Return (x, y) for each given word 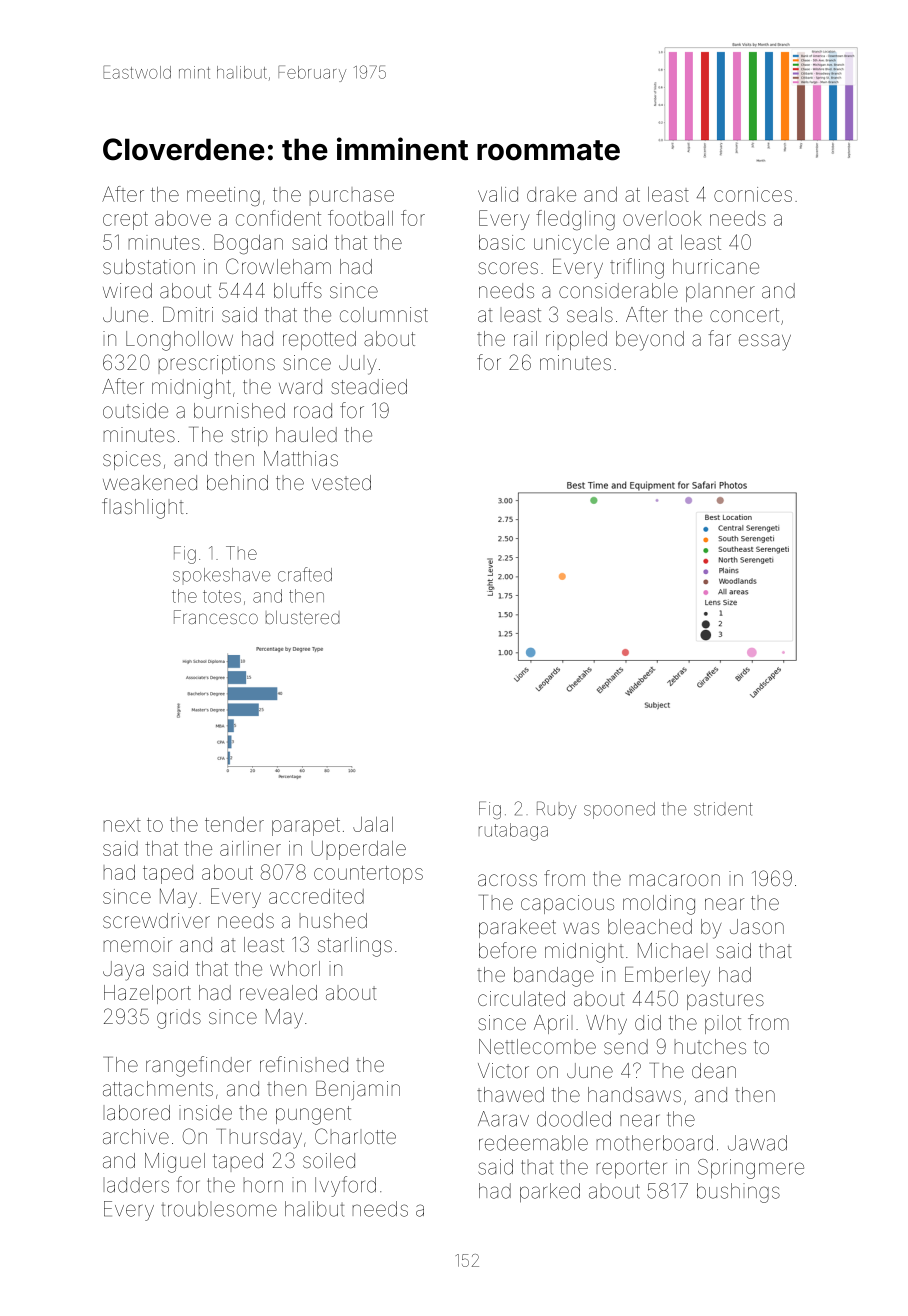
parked (550, 1192)
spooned (619, 810)
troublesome (219, 1210)
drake (551, 194)
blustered (303, 617)
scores (508, 268)
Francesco (216, 617)
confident (278, 218)
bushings (738, 1193)
